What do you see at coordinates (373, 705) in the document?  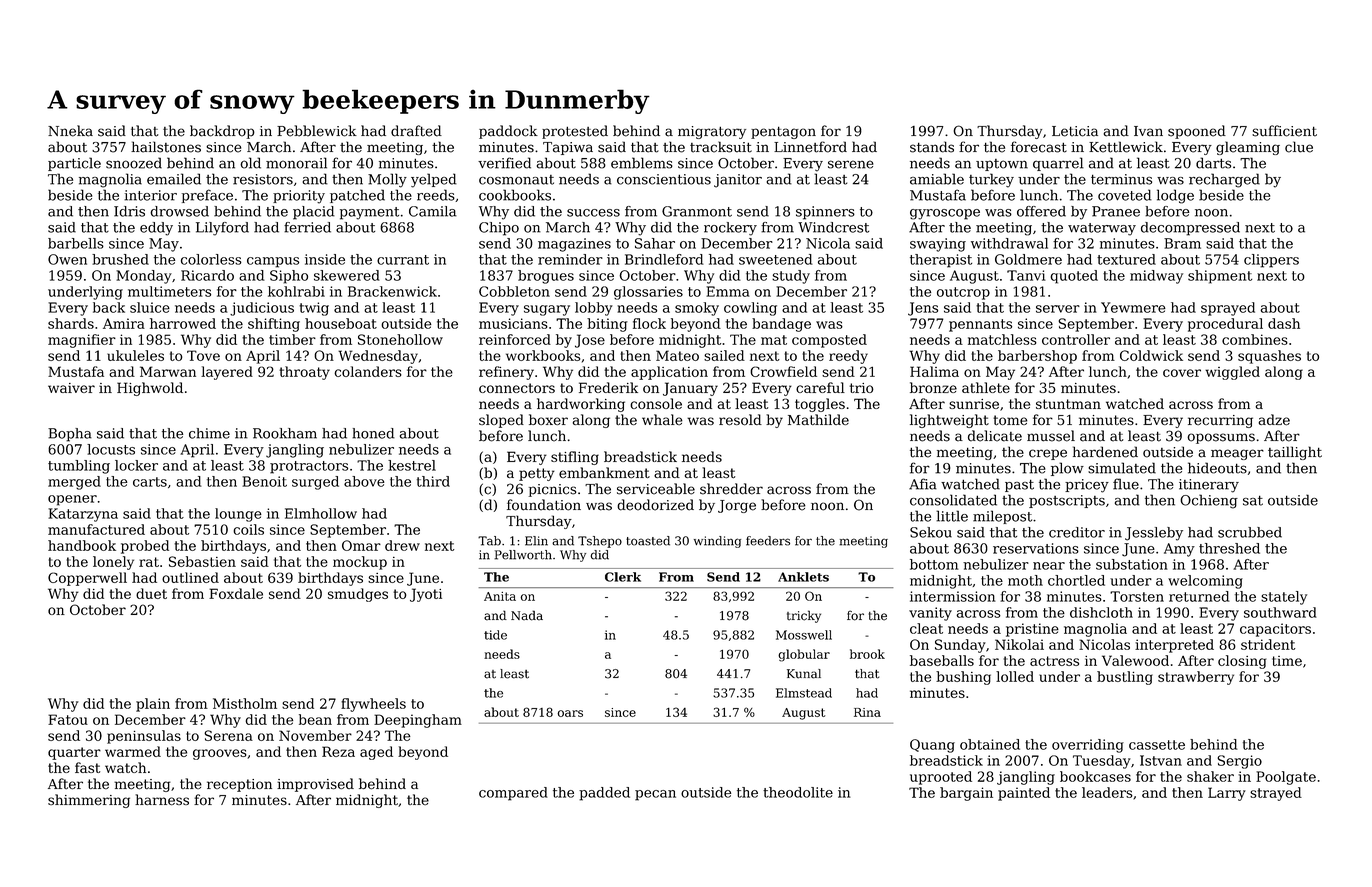 I see `flywheels` at bounding box center [373, 705].
